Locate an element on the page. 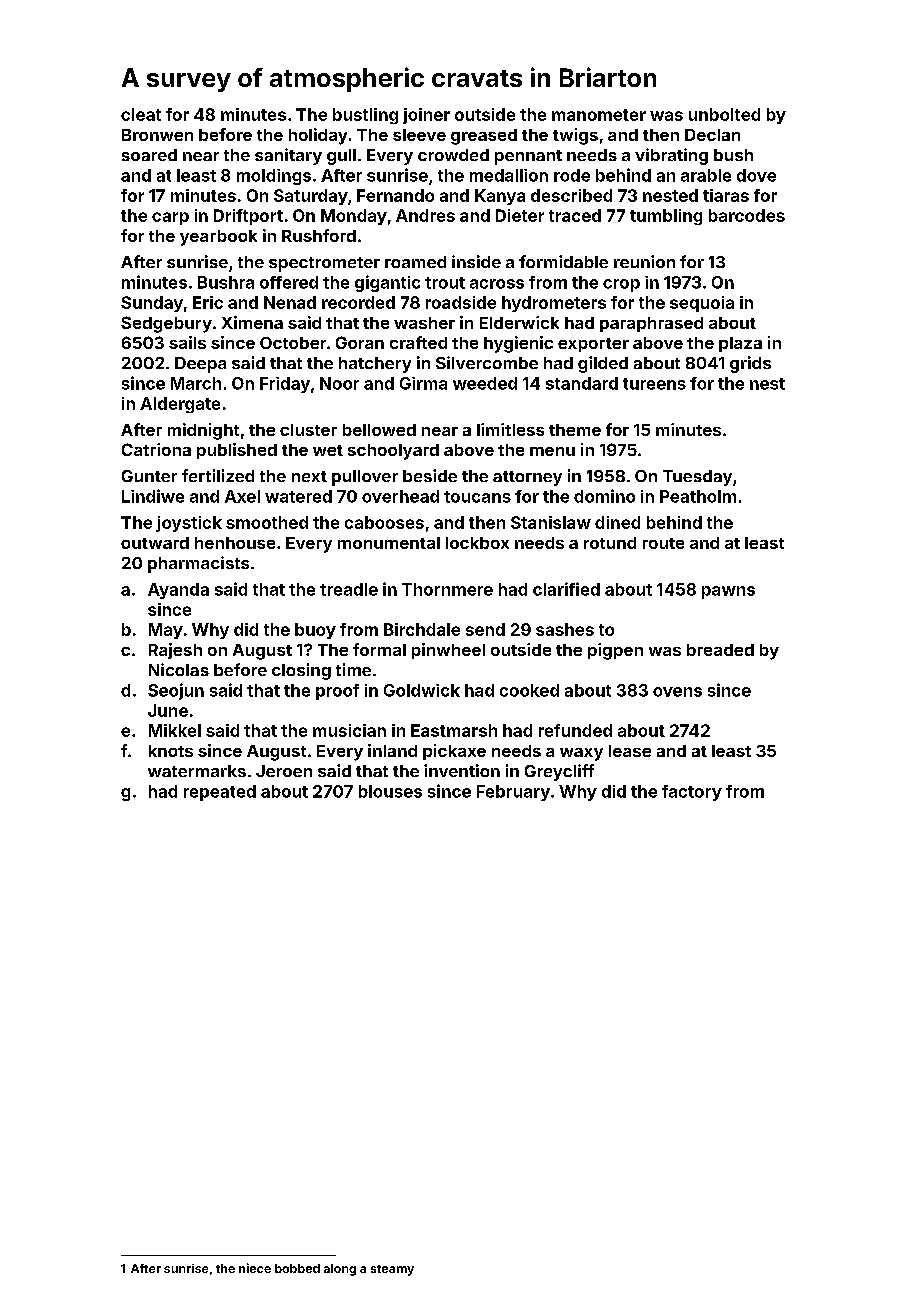  repeated is located at coordinates (220, 793).
